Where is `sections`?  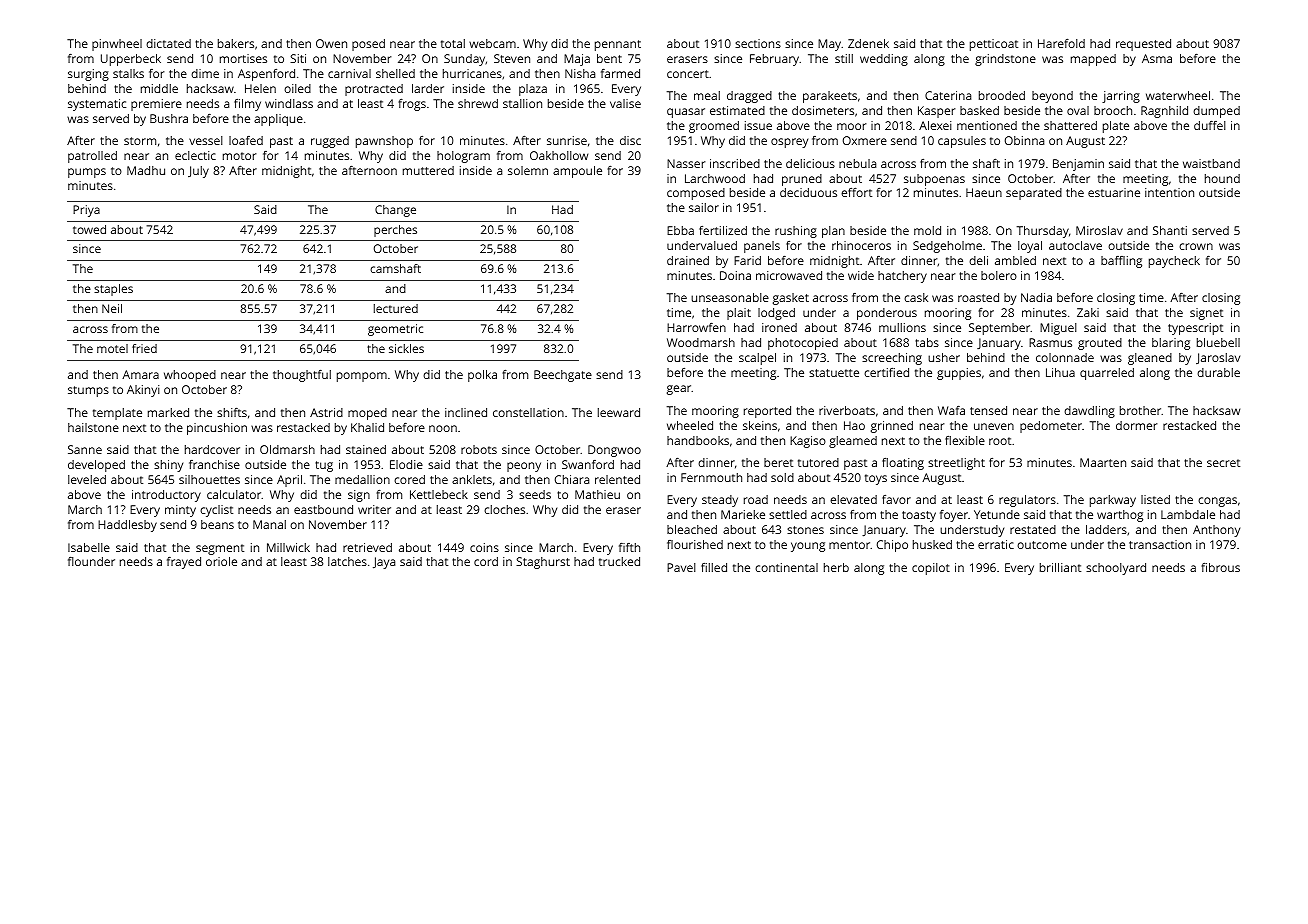 sections is located at coordinates (758, 43).
